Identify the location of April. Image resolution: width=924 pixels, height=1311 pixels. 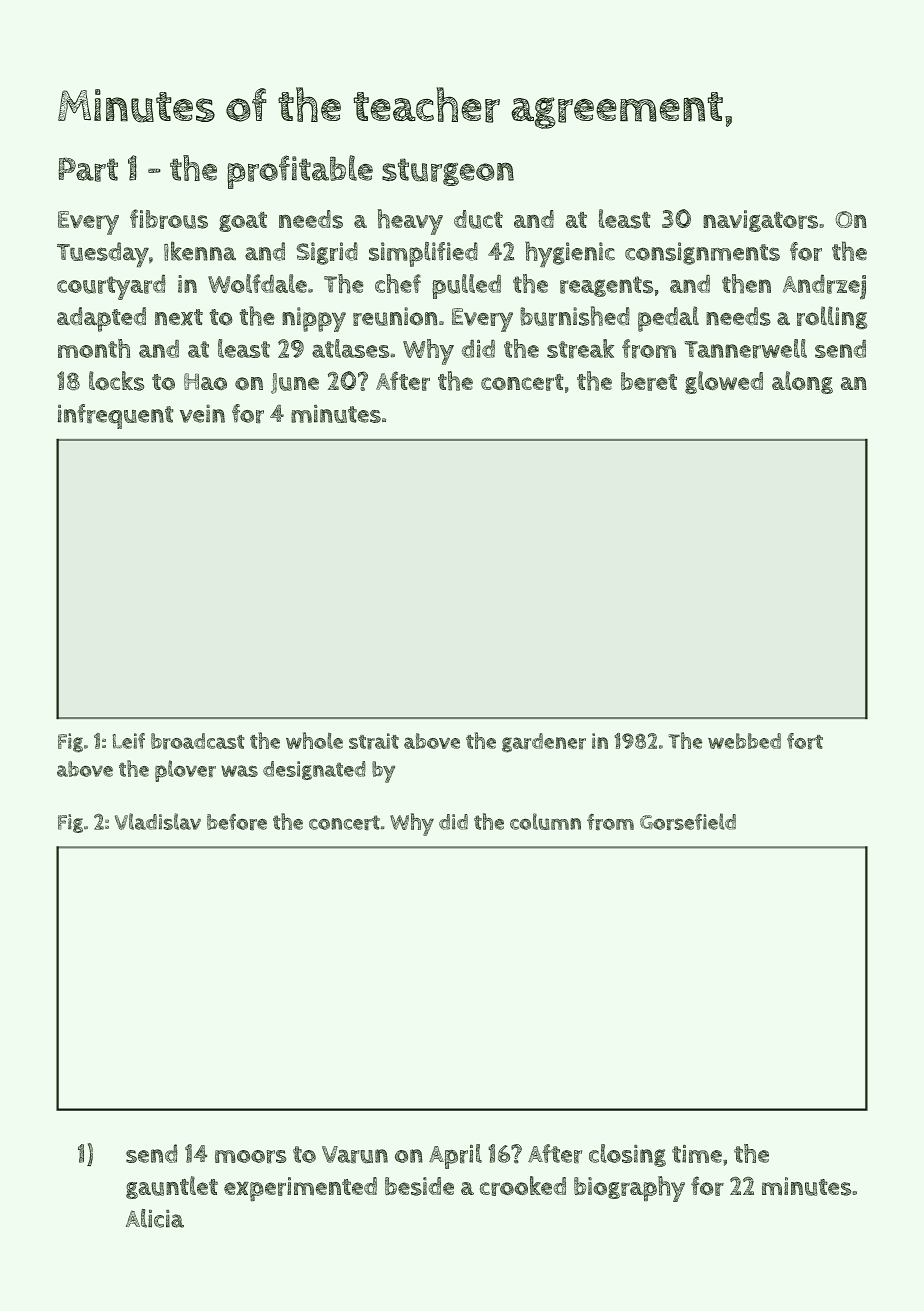
(455, 1156).
